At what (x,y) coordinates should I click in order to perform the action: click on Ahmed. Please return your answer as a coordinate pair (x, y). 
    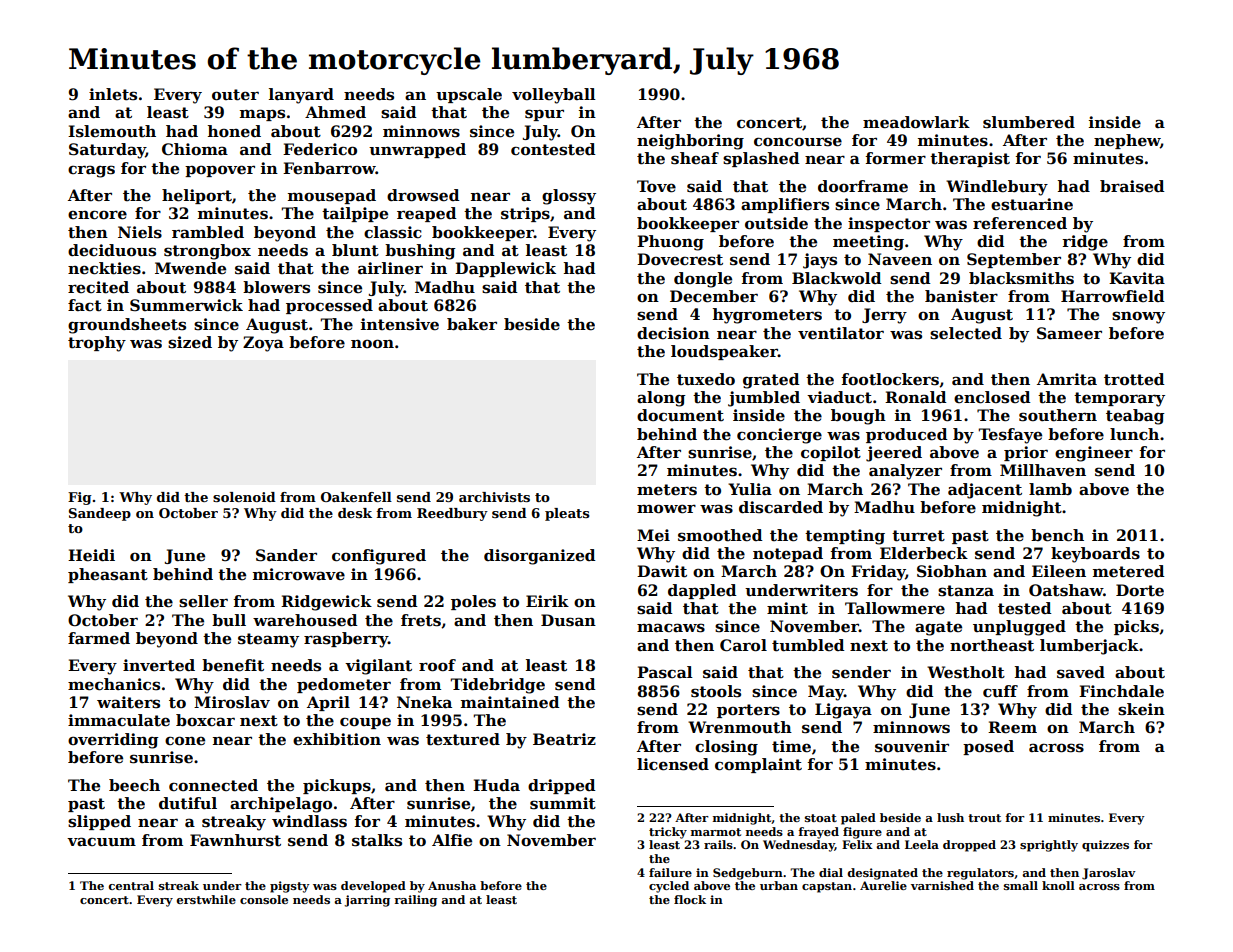
    Looking at the image, I should click on (335, 112).
